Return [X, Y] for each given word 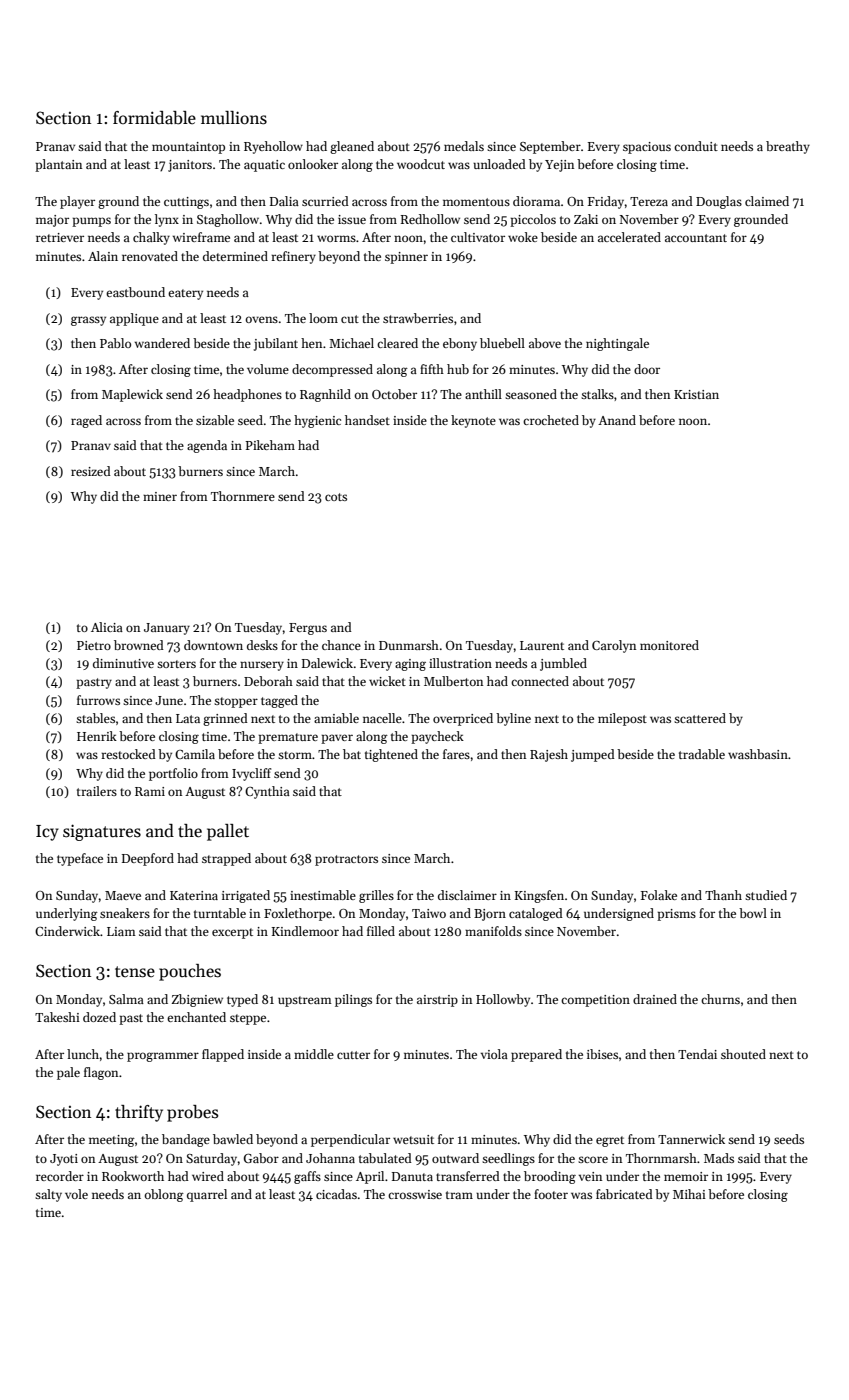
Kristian [696, 394]
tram [459, 1195]
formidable [154, 118]
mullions [234, 118]
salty [48, 1195]
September [550, 147]
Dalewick [327, 663]
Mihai [689, 1194]
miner [160, 496]
